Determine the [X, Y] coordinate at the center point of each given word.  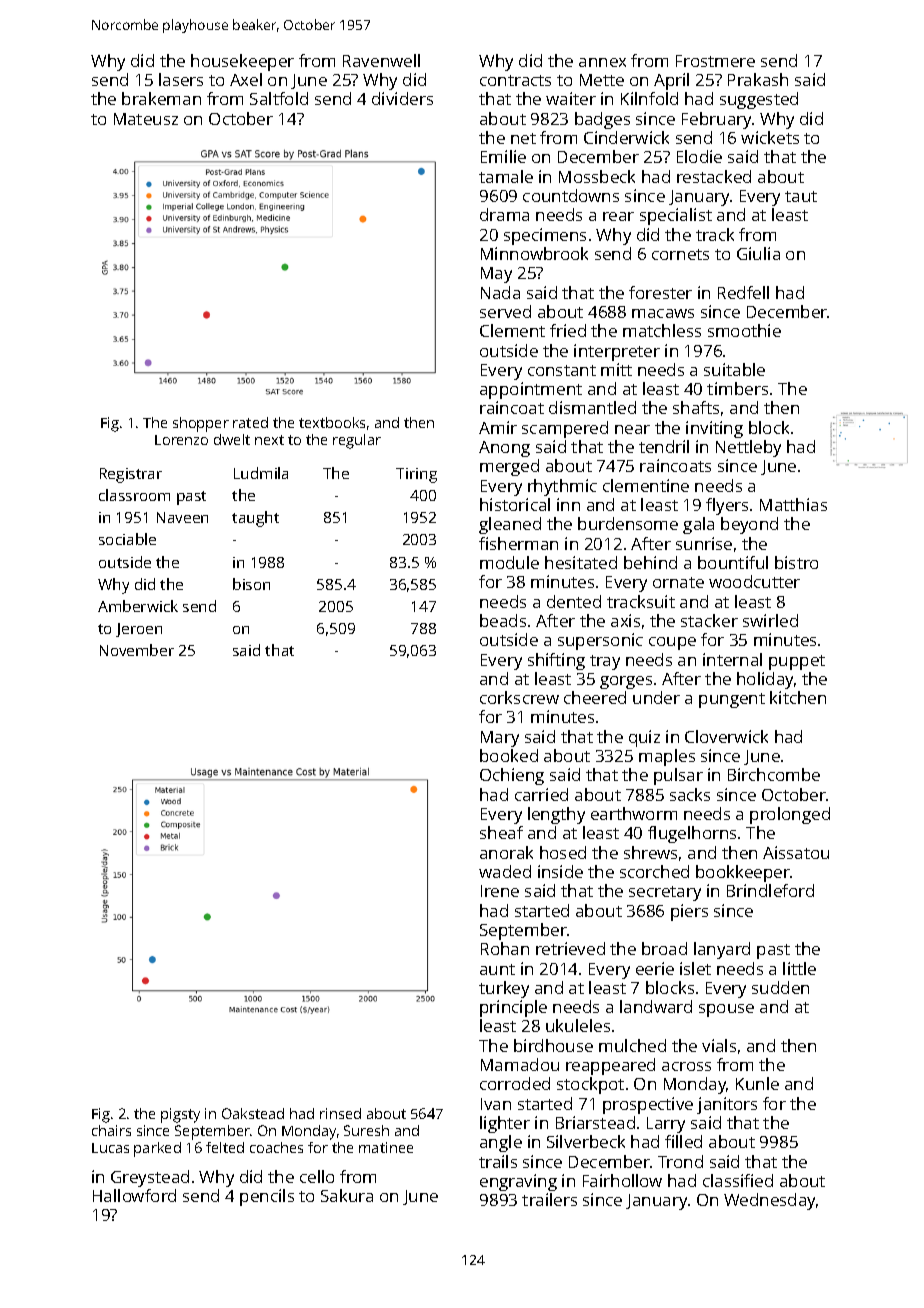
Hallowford [134, 1195]
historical [515, 504]
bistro [796, 562]
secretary [665, 893]
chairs [111, 1130]
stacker [709, 620]
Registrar [131, 475]
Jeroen [139, 630]
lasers [181, 79]
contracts [515, 80]
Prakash [758, 79]
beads [503, 620]
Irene [500, 891]
